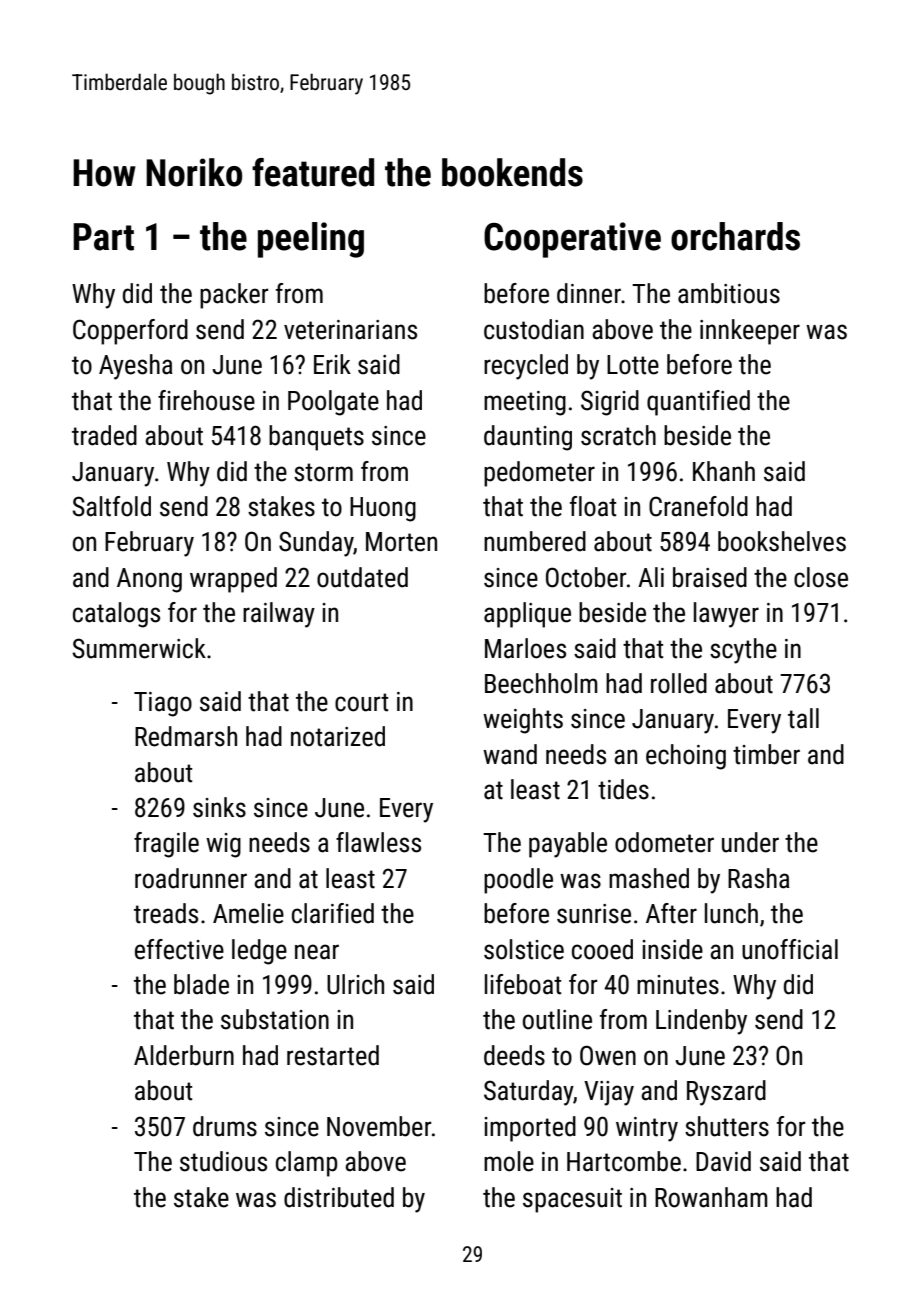 The height and width of the screenshot is (1311, 924). What do you see at coordinates (750, 332) in the screenshot?
I see `innkeeper` at bounding box center [750, 332].
